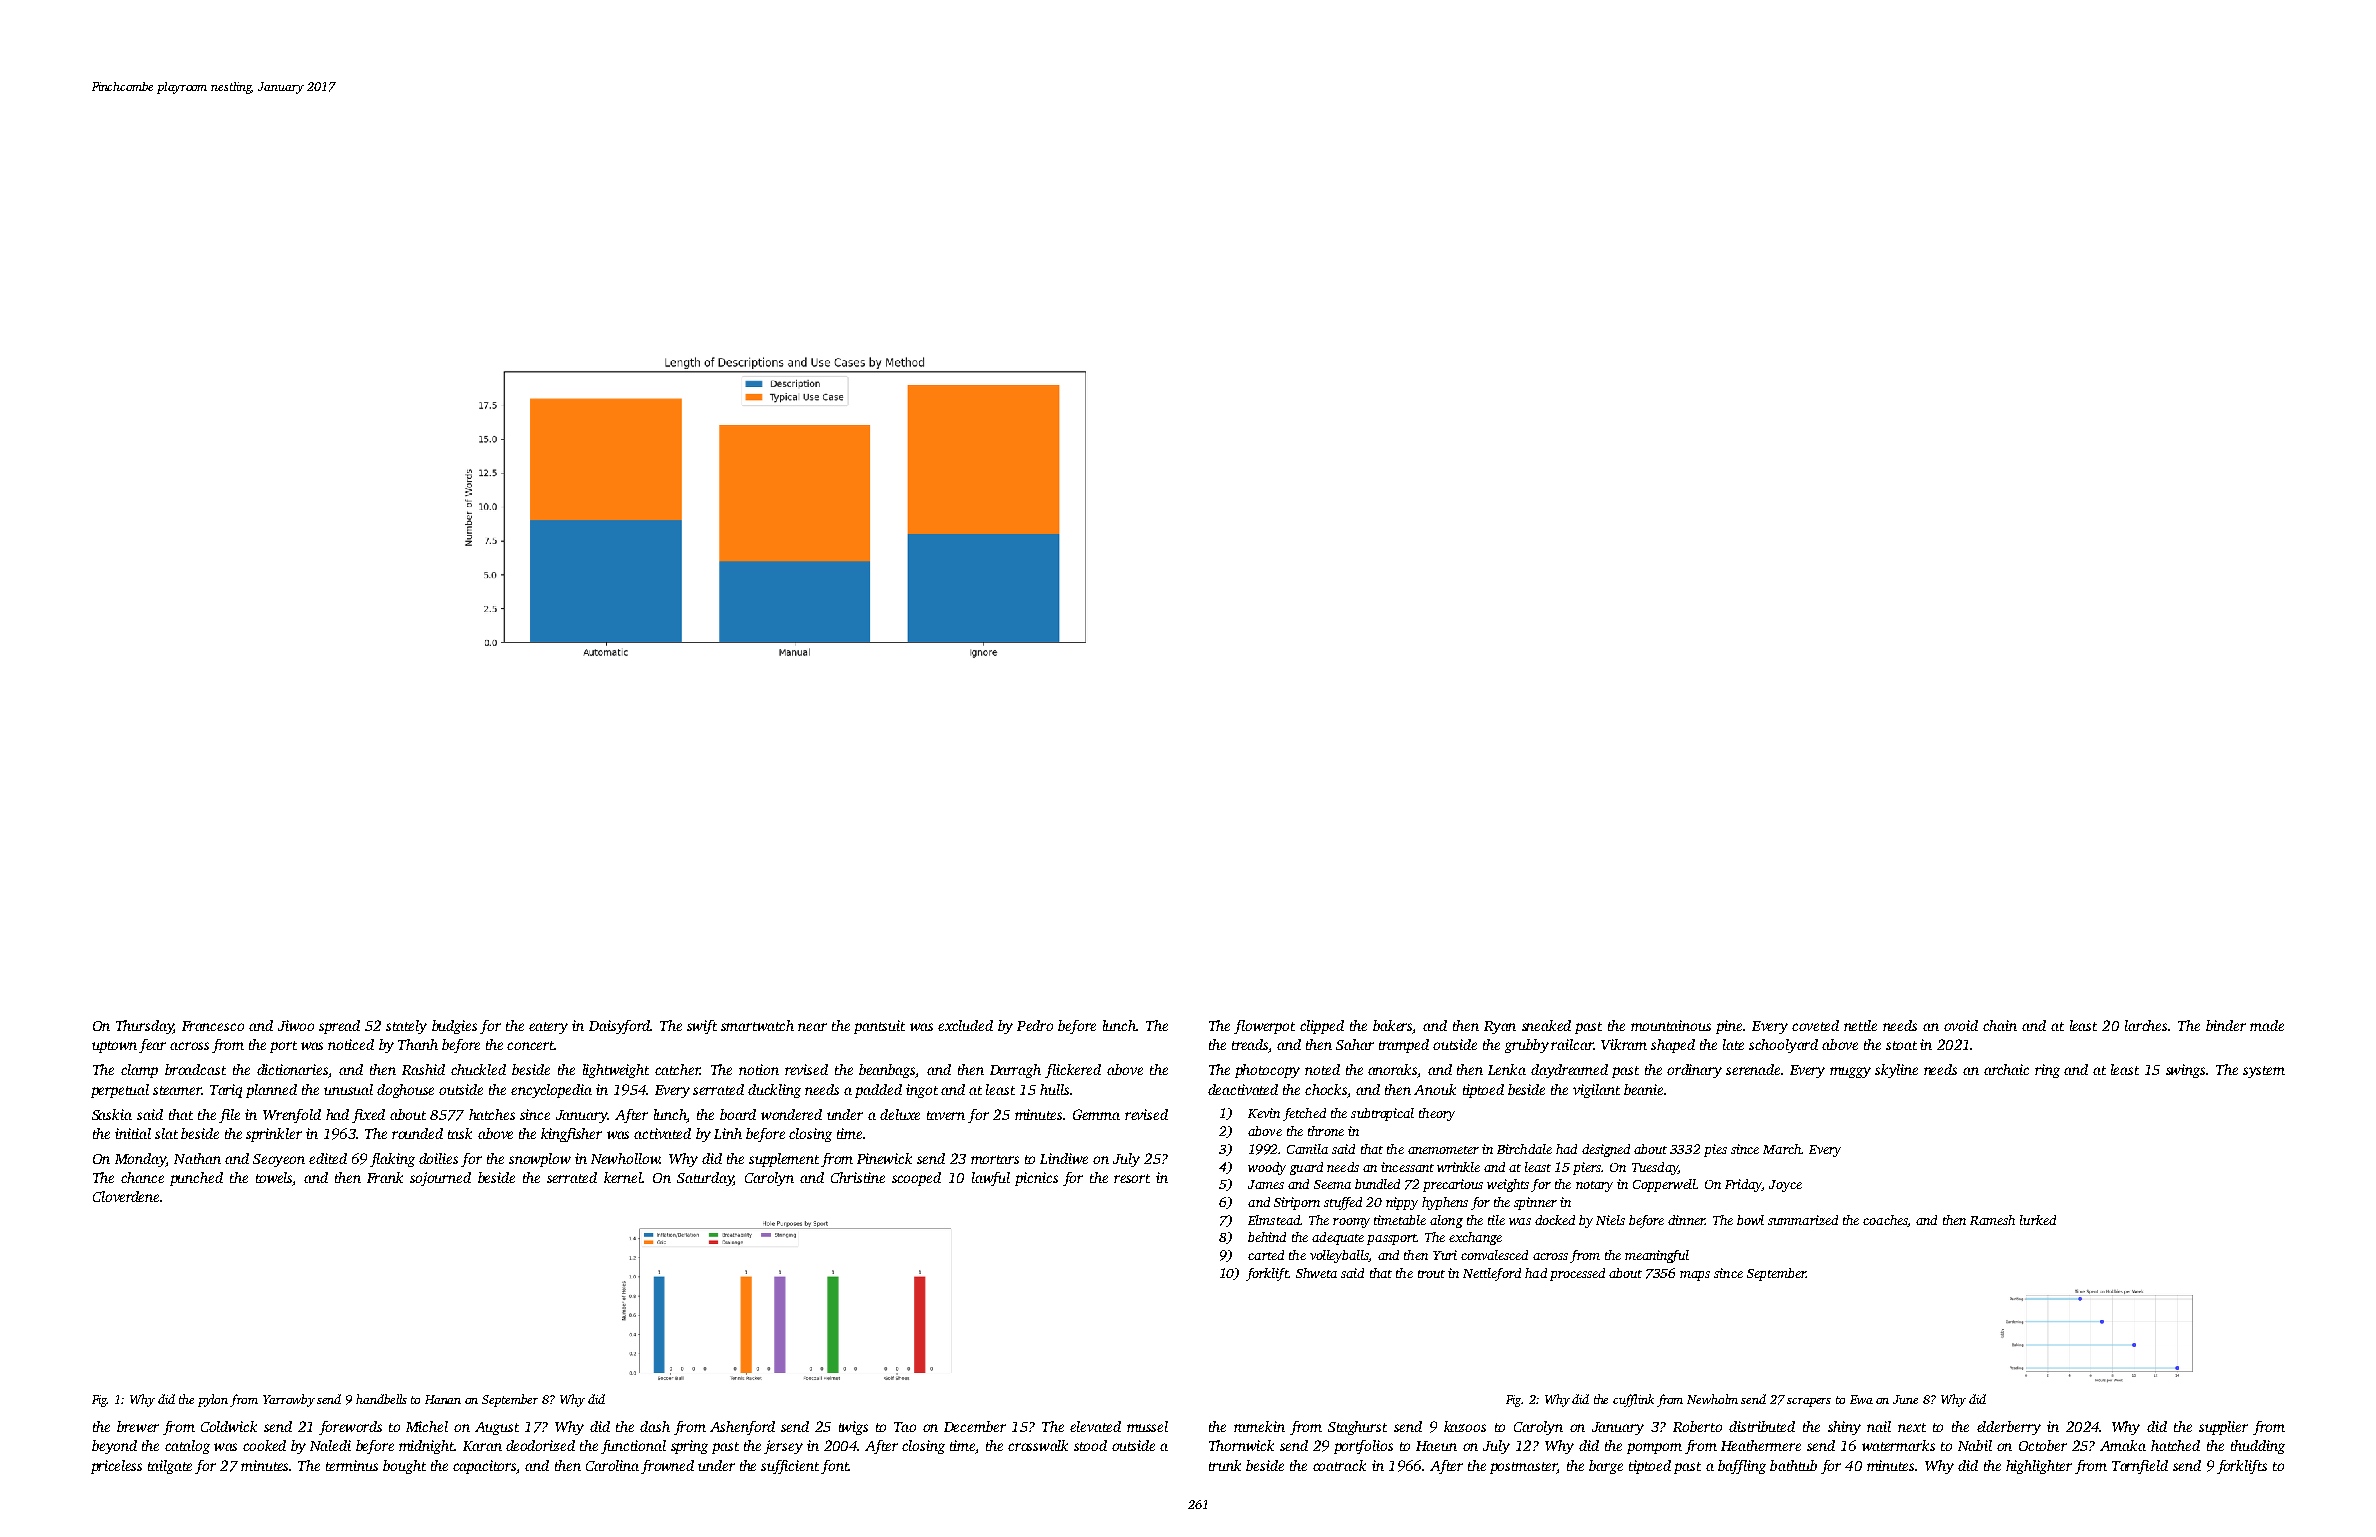 Image resolution: width=2376 pixels, height=1537 pixels. Describe the element at coordinates (633, 1447) in the document. I see `functional` at that location.
